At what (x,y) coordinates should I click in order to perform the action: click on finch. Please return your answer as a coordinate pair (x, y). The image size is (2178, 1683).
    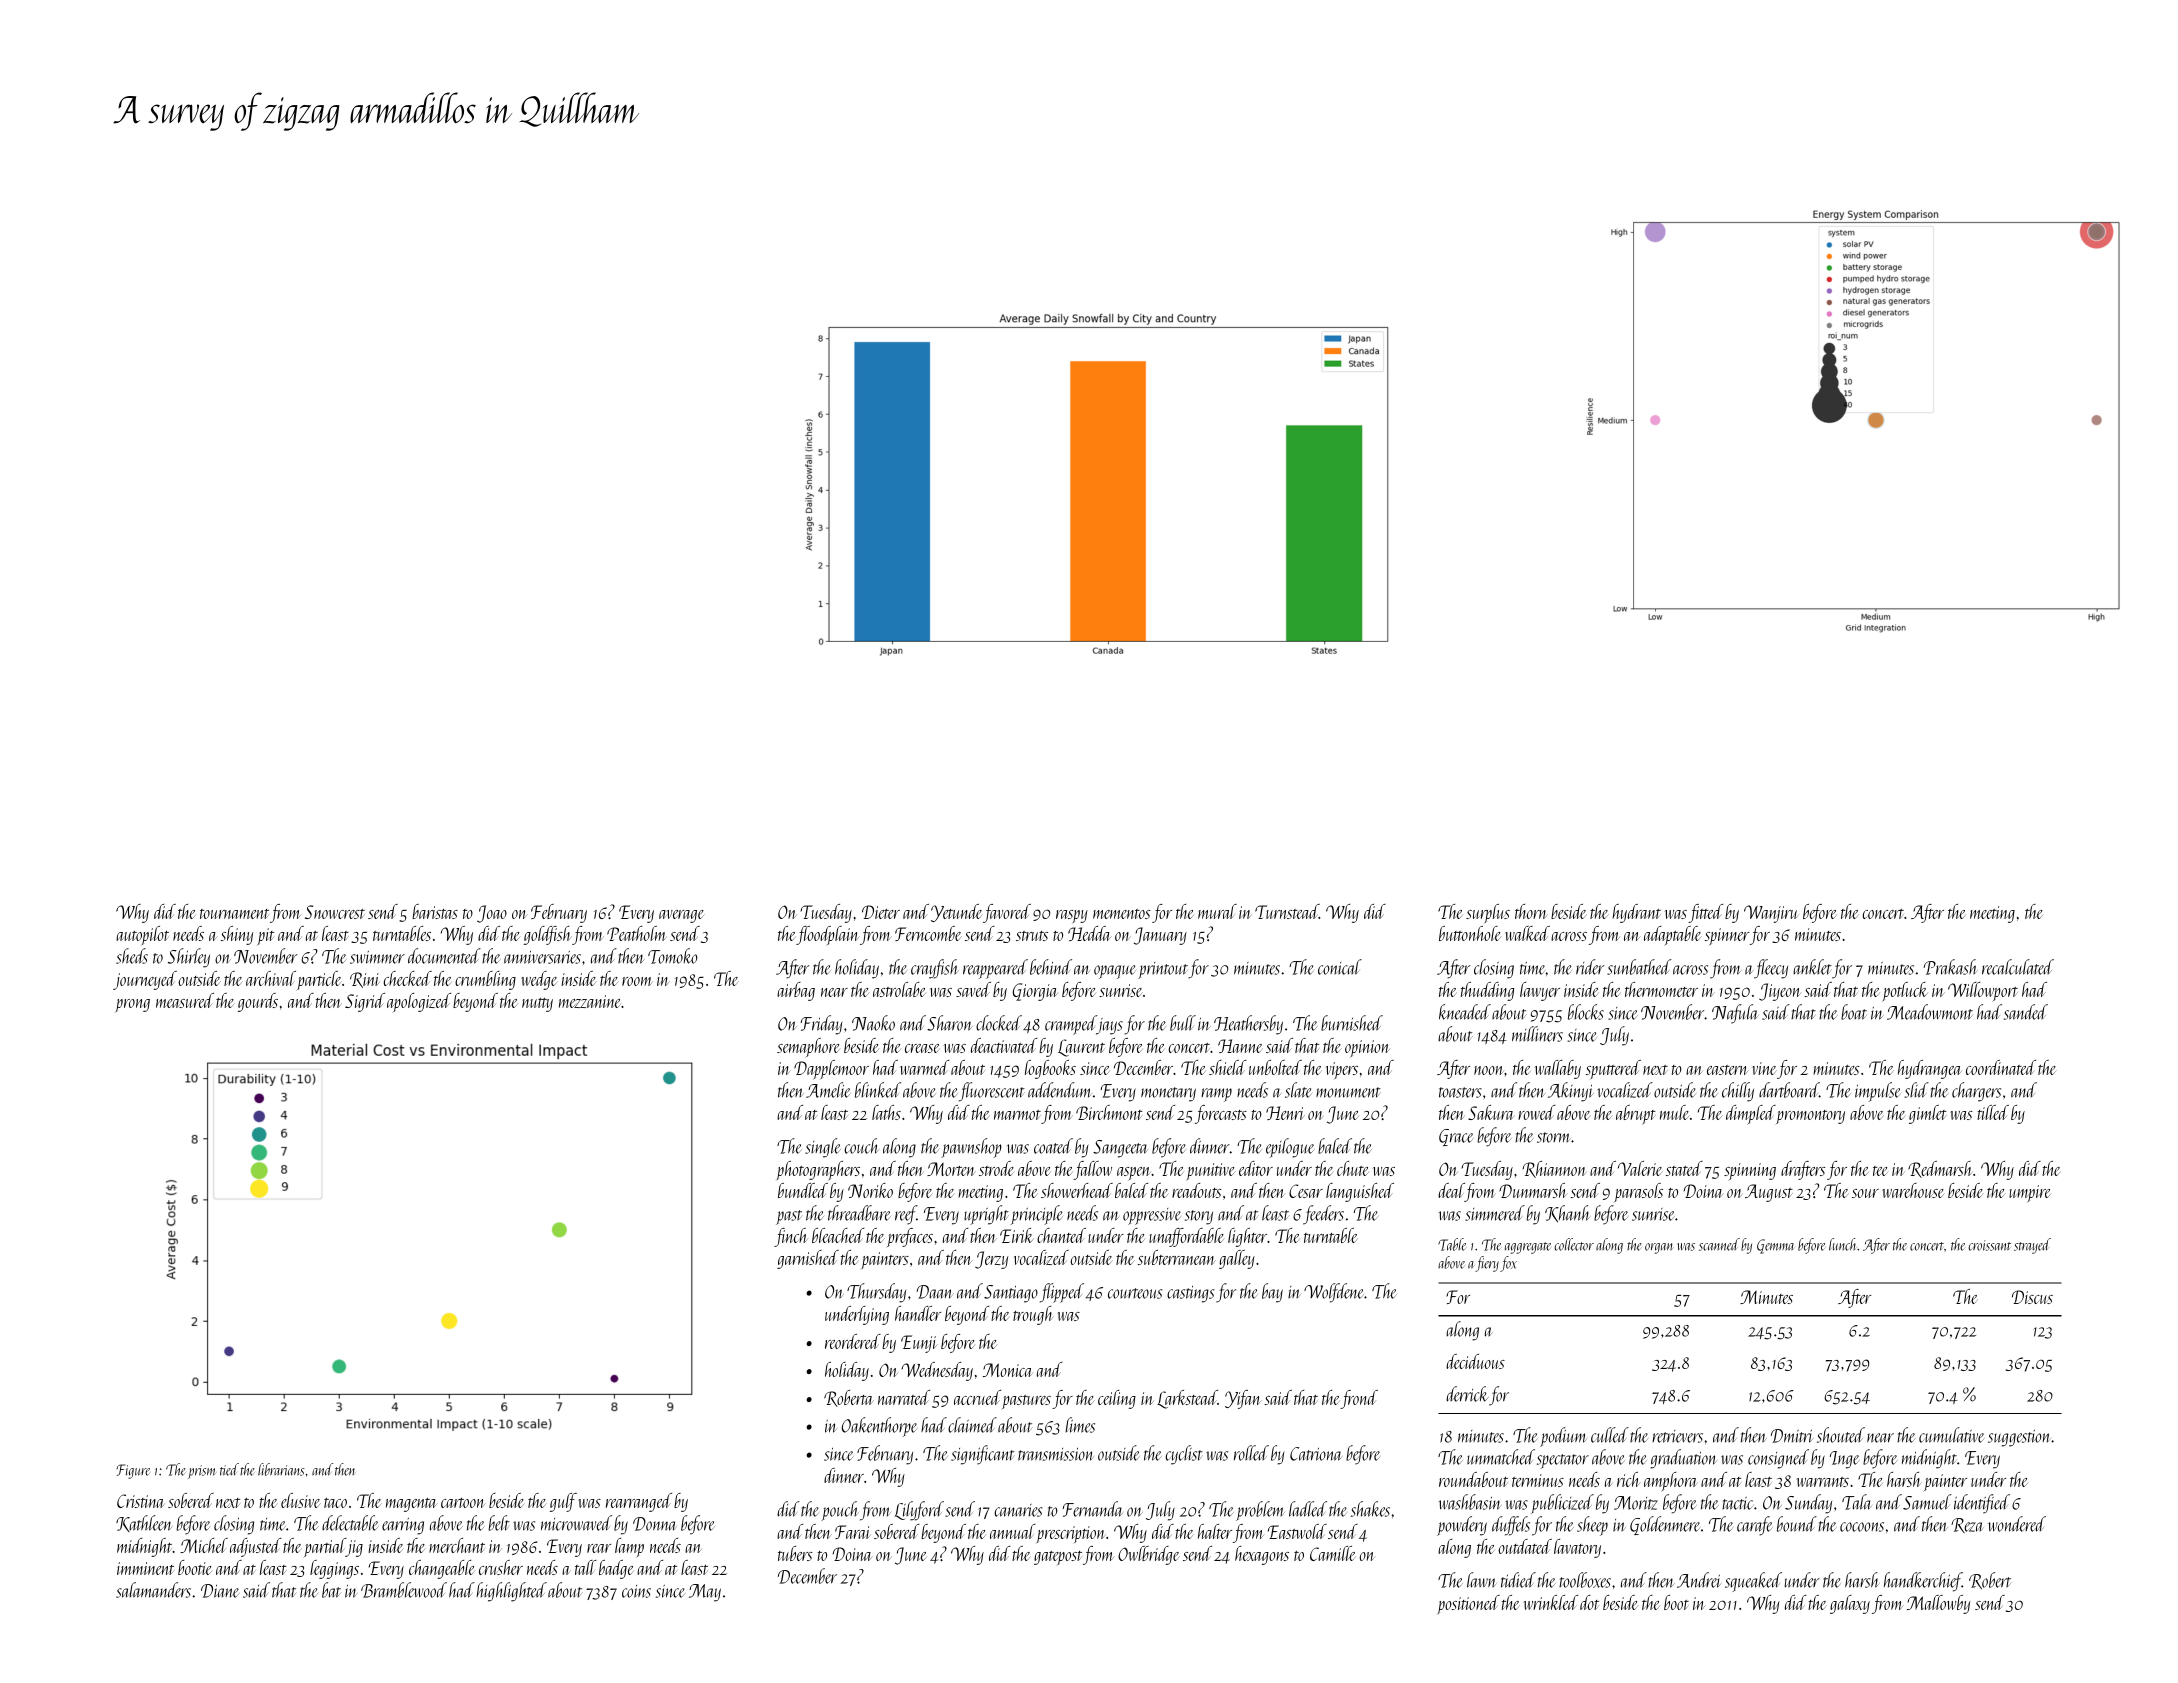
    Looking at the image, I should click on (791, 1237).
